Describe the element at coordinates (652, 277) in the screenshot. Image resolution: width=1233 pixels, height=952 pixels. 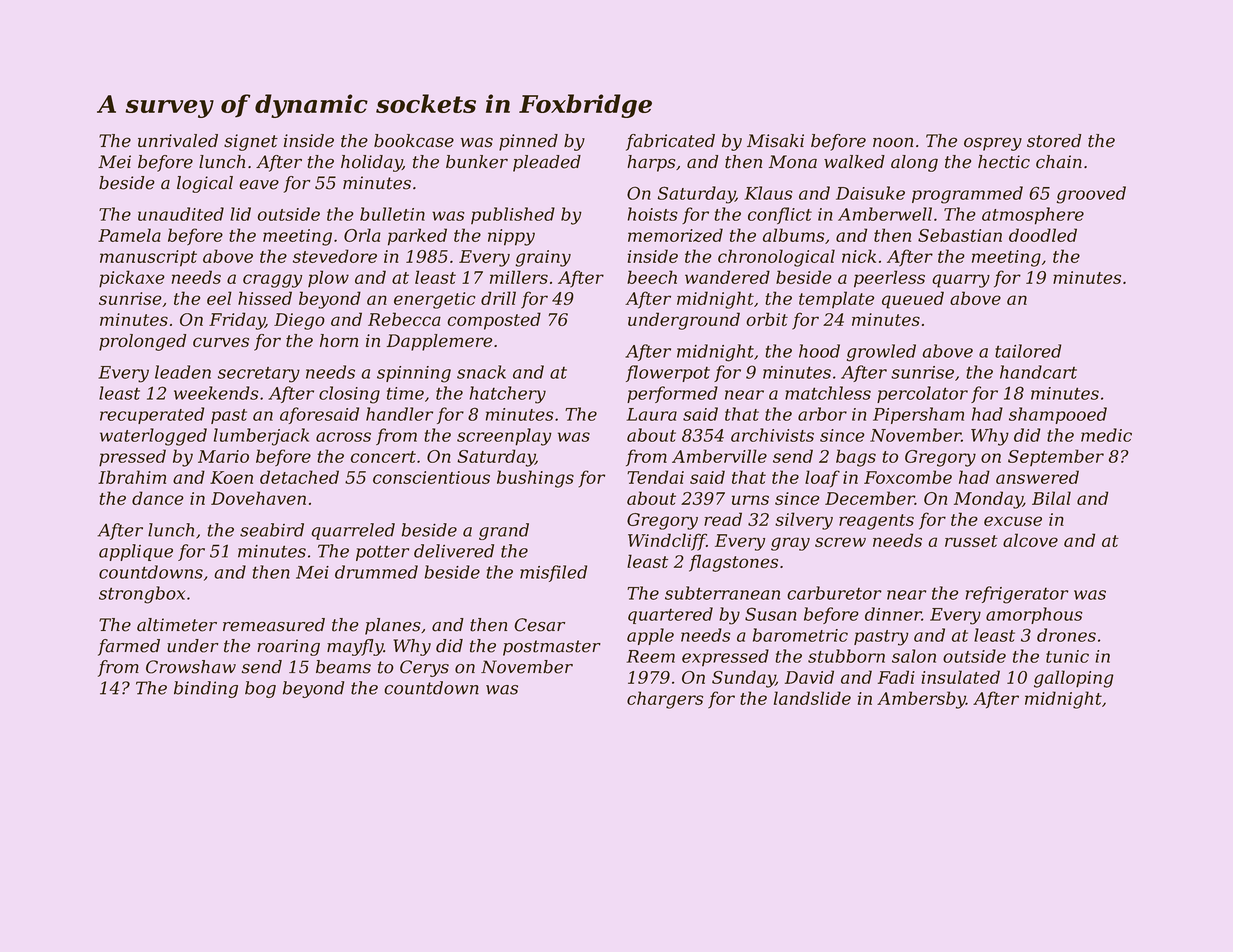
I see `beech` at that location.
